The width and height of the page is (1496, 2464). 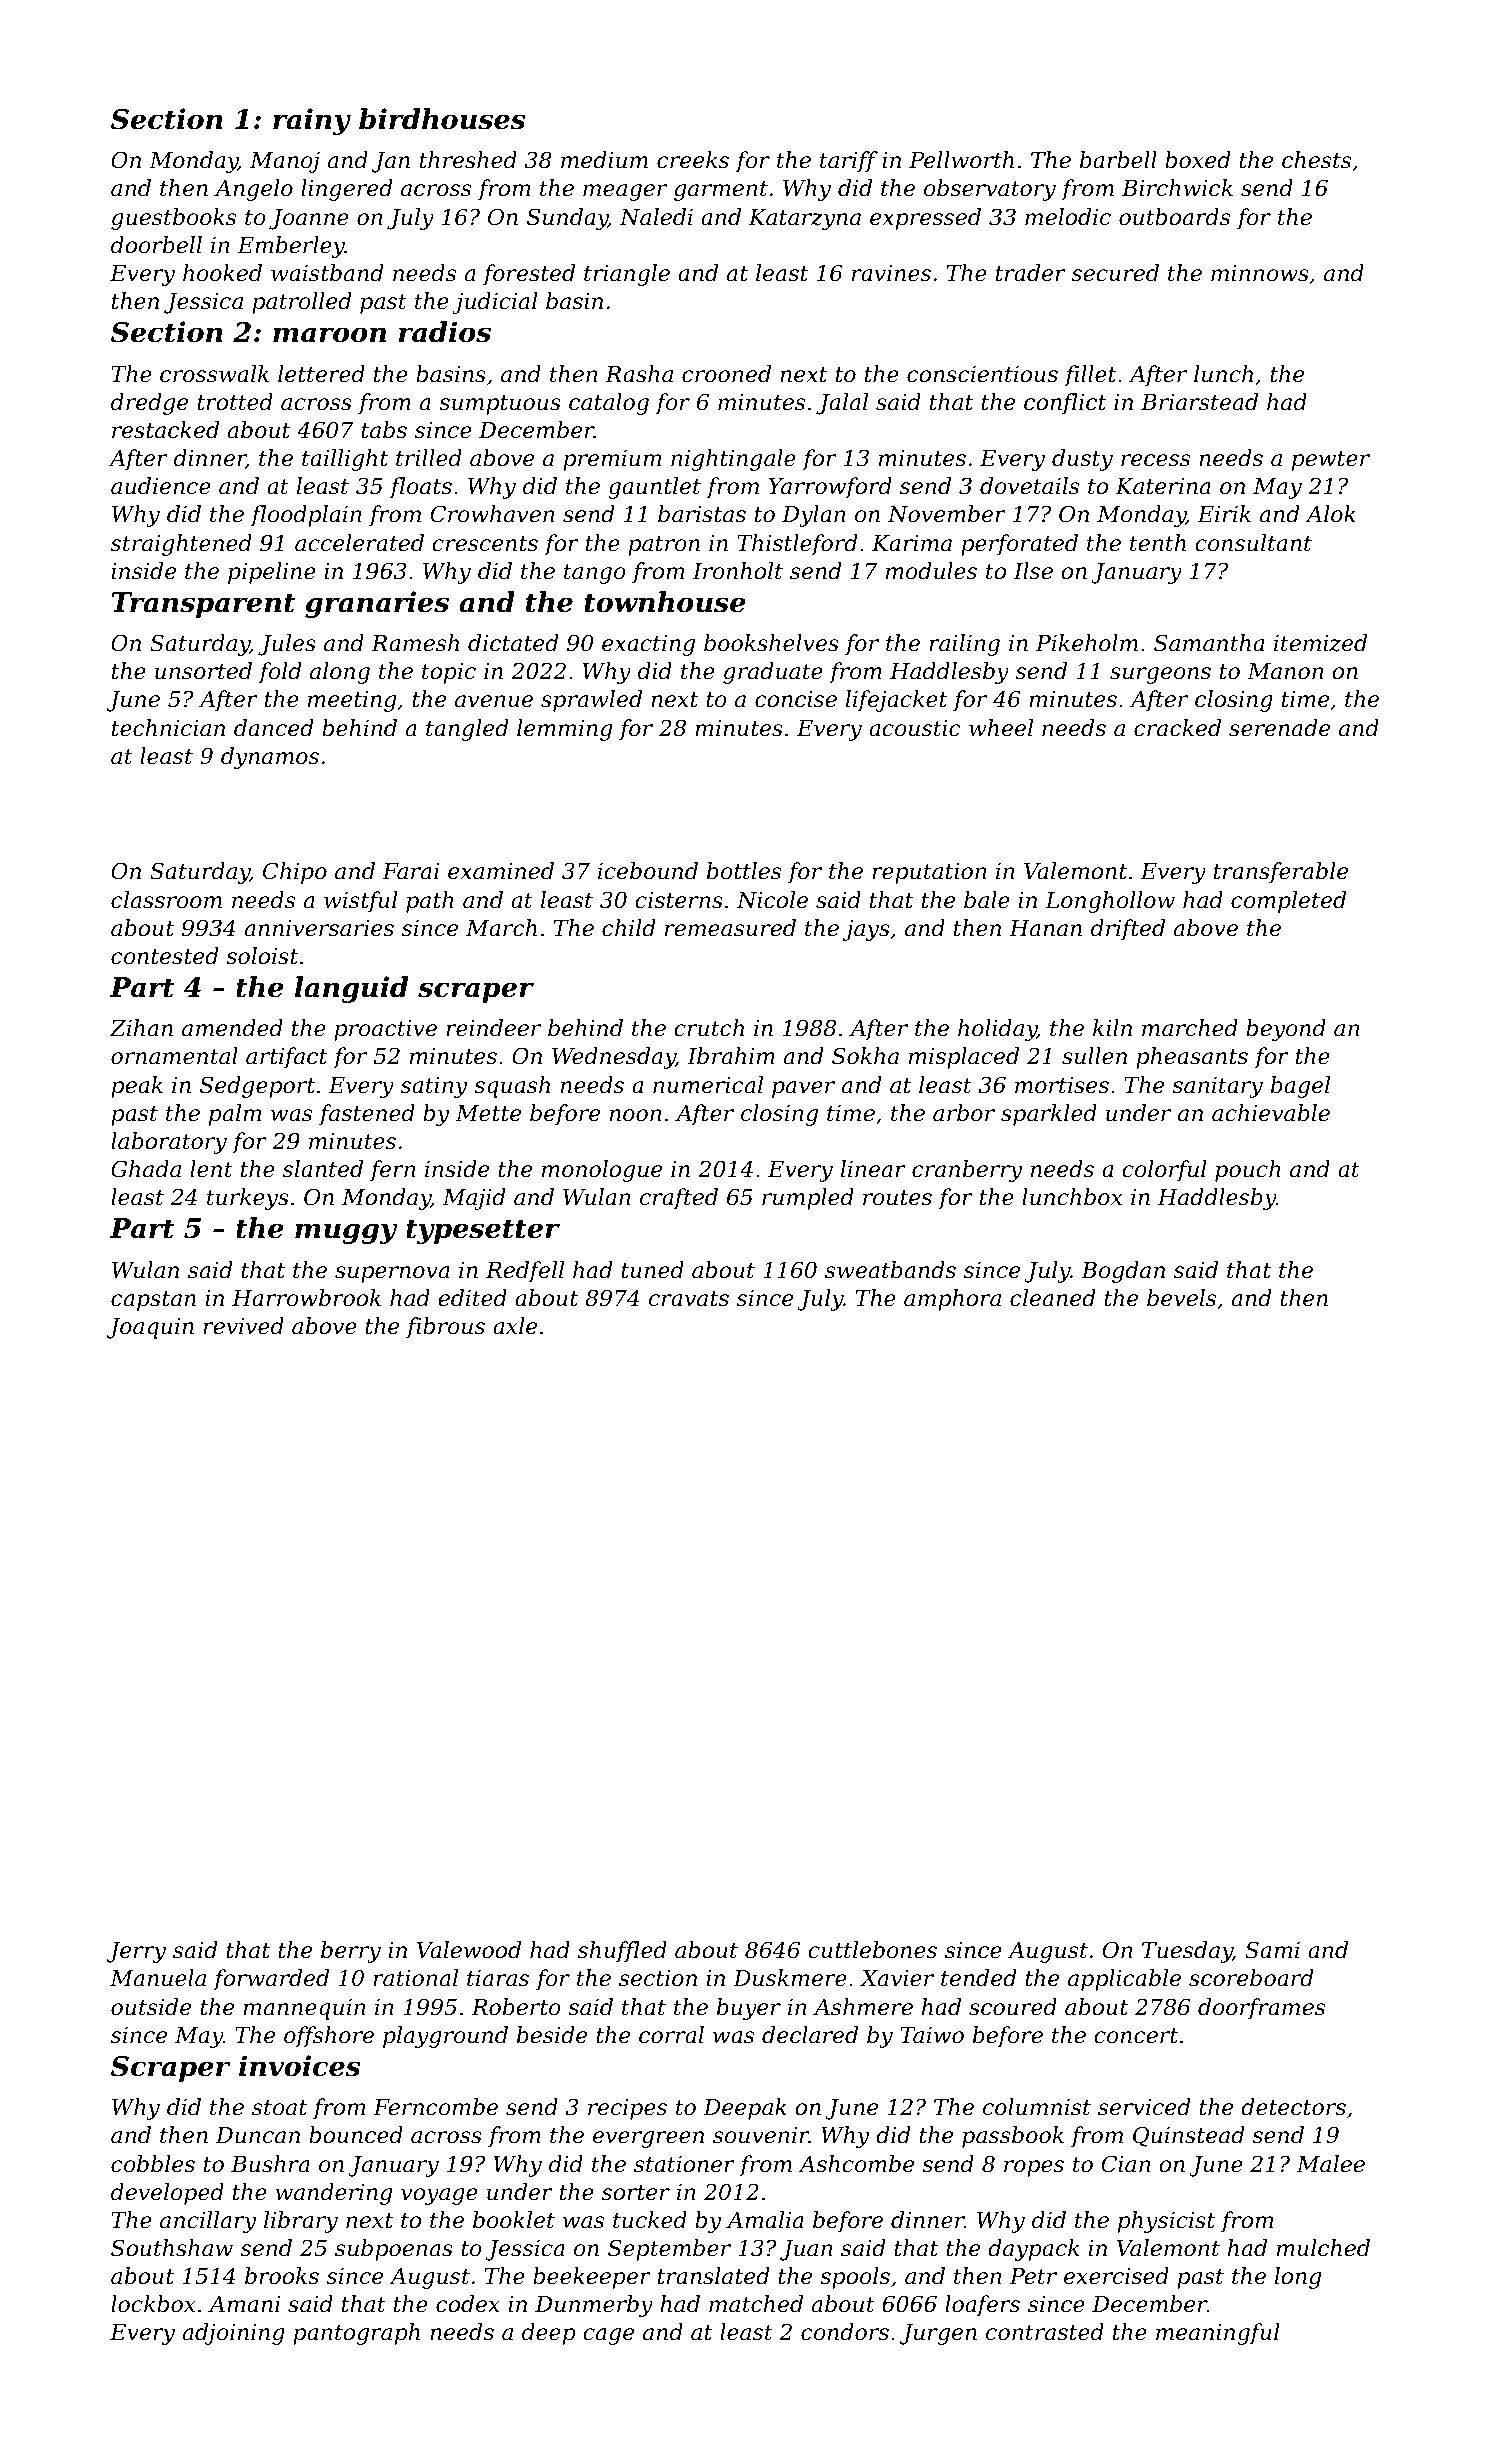 I want to click on Sami, so click(x=1272, y=1950).
